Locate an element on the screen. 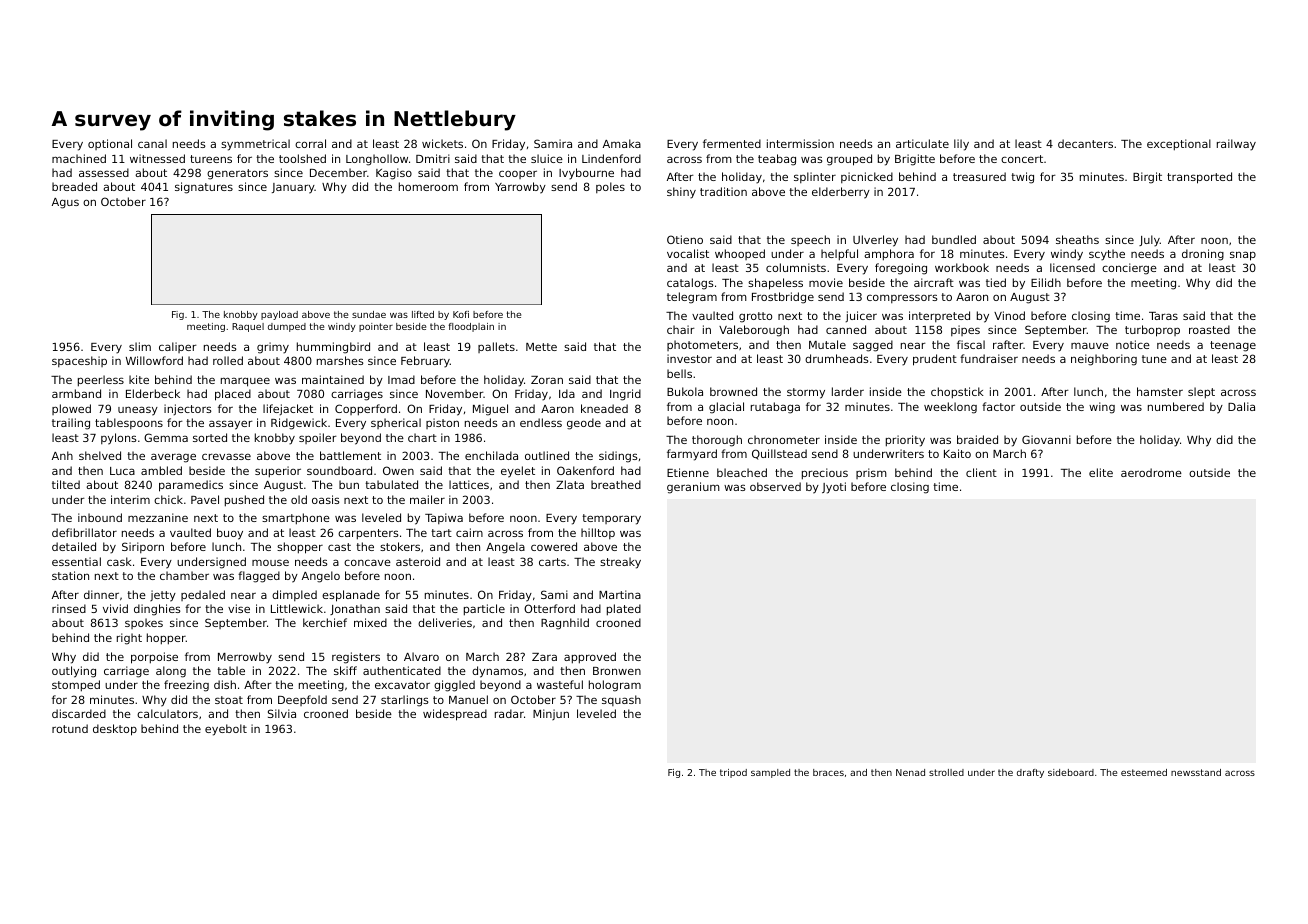 The width and height of the screenshot is (1308, 924). Oakenford is located at coordinates (585, 470).
